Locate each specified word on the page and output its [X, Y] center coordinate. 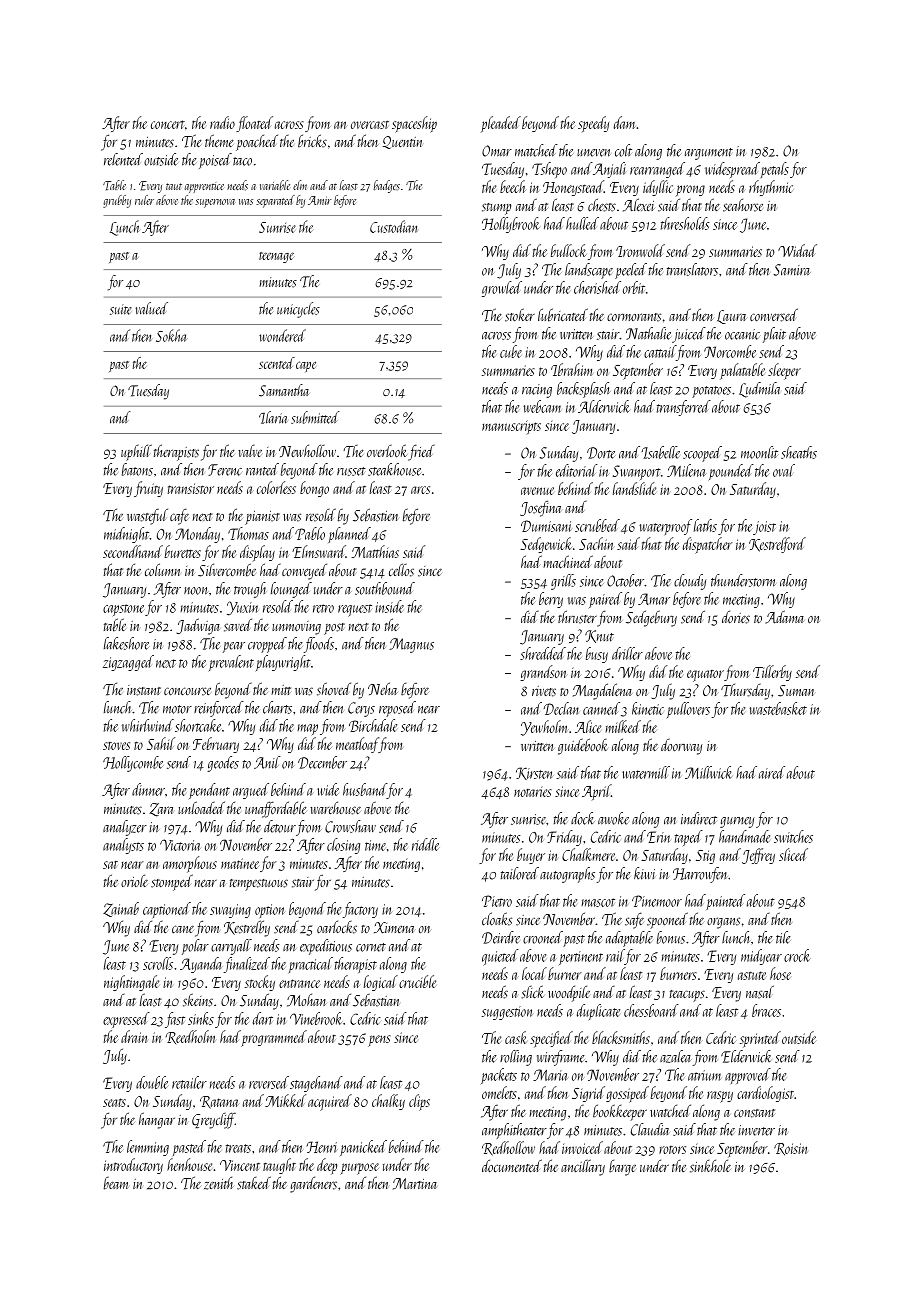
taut [174, 186]
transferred [684, 408]
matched [536, 150]
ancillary [583, 1167]
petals [775, 170]
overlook [387, 451]
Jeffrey [758, 856]
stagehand [316, 1084]
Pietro [497, 901]
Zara [161, 810]
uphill [136, 452]
